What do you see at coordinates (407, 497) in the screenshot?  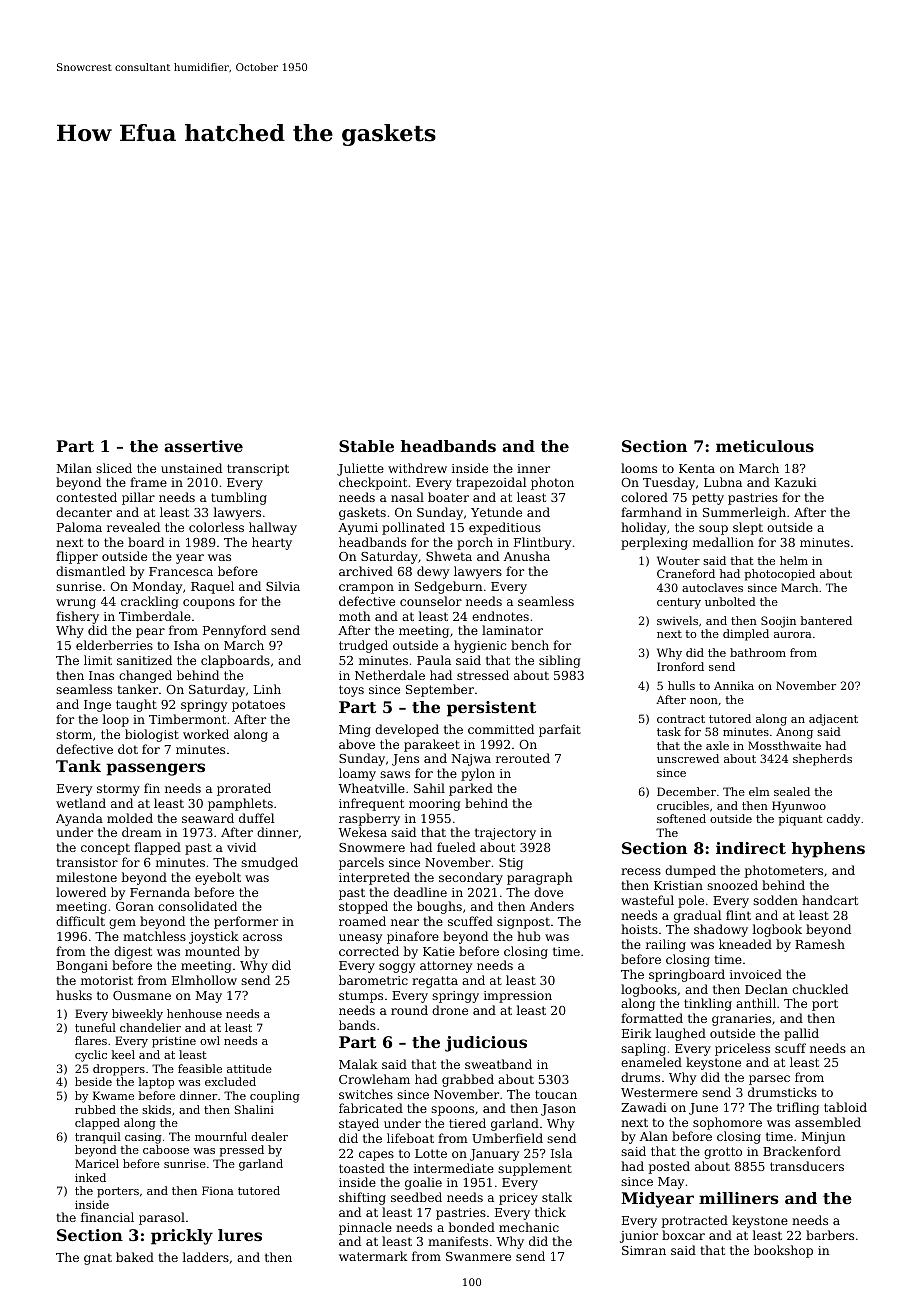 I see `nasal` at bounding box center [407, 497].
